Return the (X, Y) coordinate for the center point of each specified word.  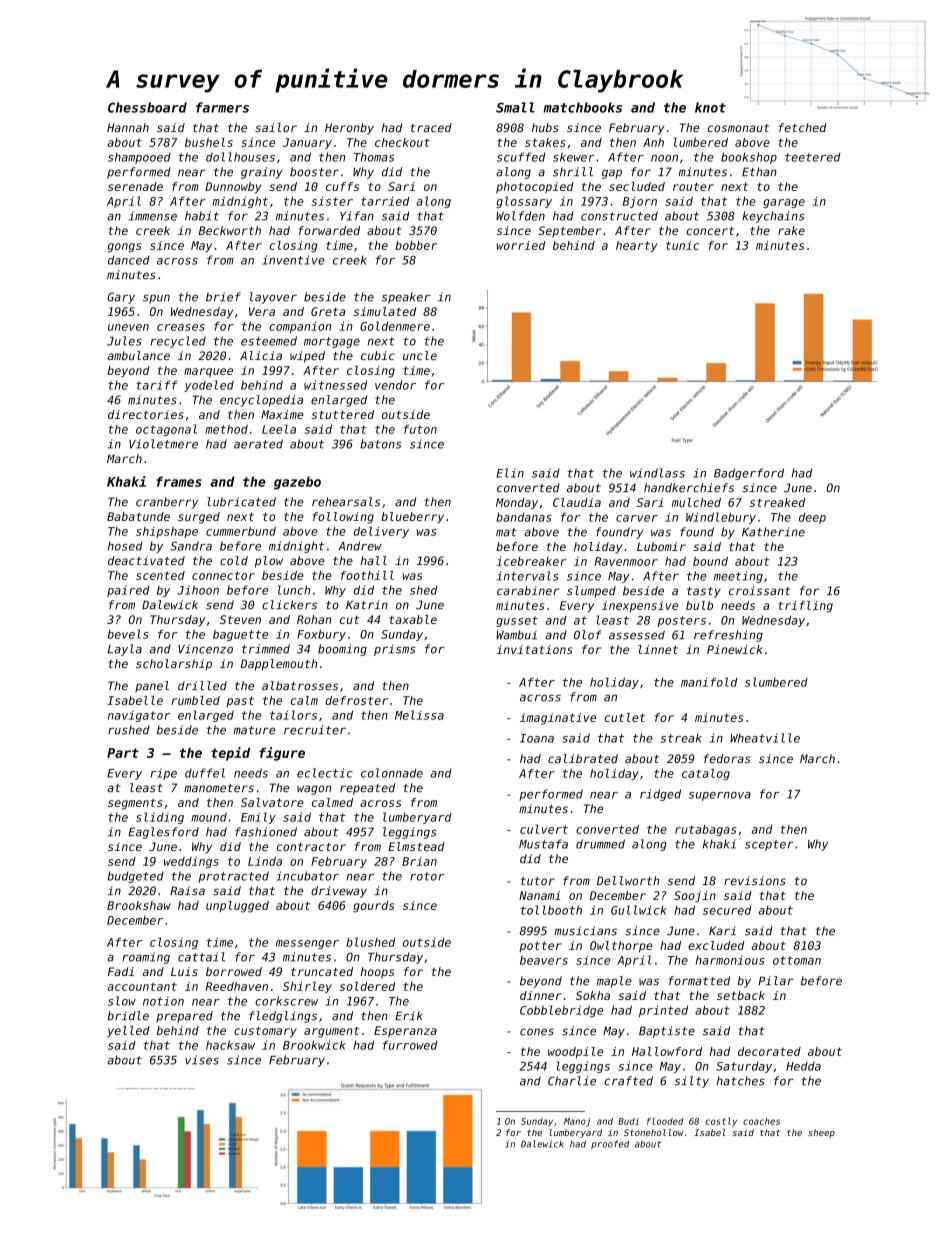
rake (791, 230)
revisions (755, 881)
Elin (510, 473)
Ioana (537, 738)
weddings (191, 862)
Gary (121, 298)
